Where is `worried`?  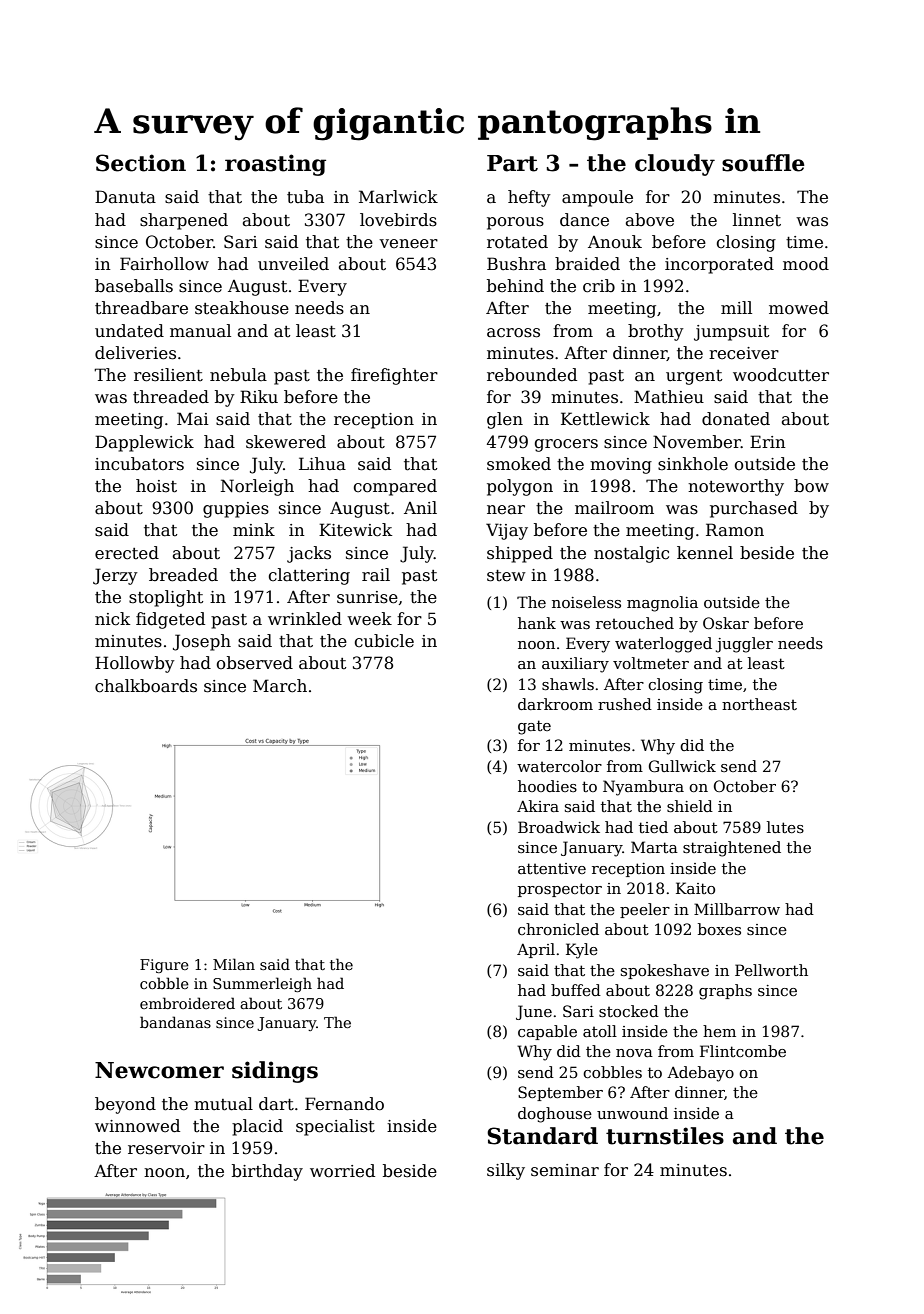 worried is located at coordinates (342, 1171).
